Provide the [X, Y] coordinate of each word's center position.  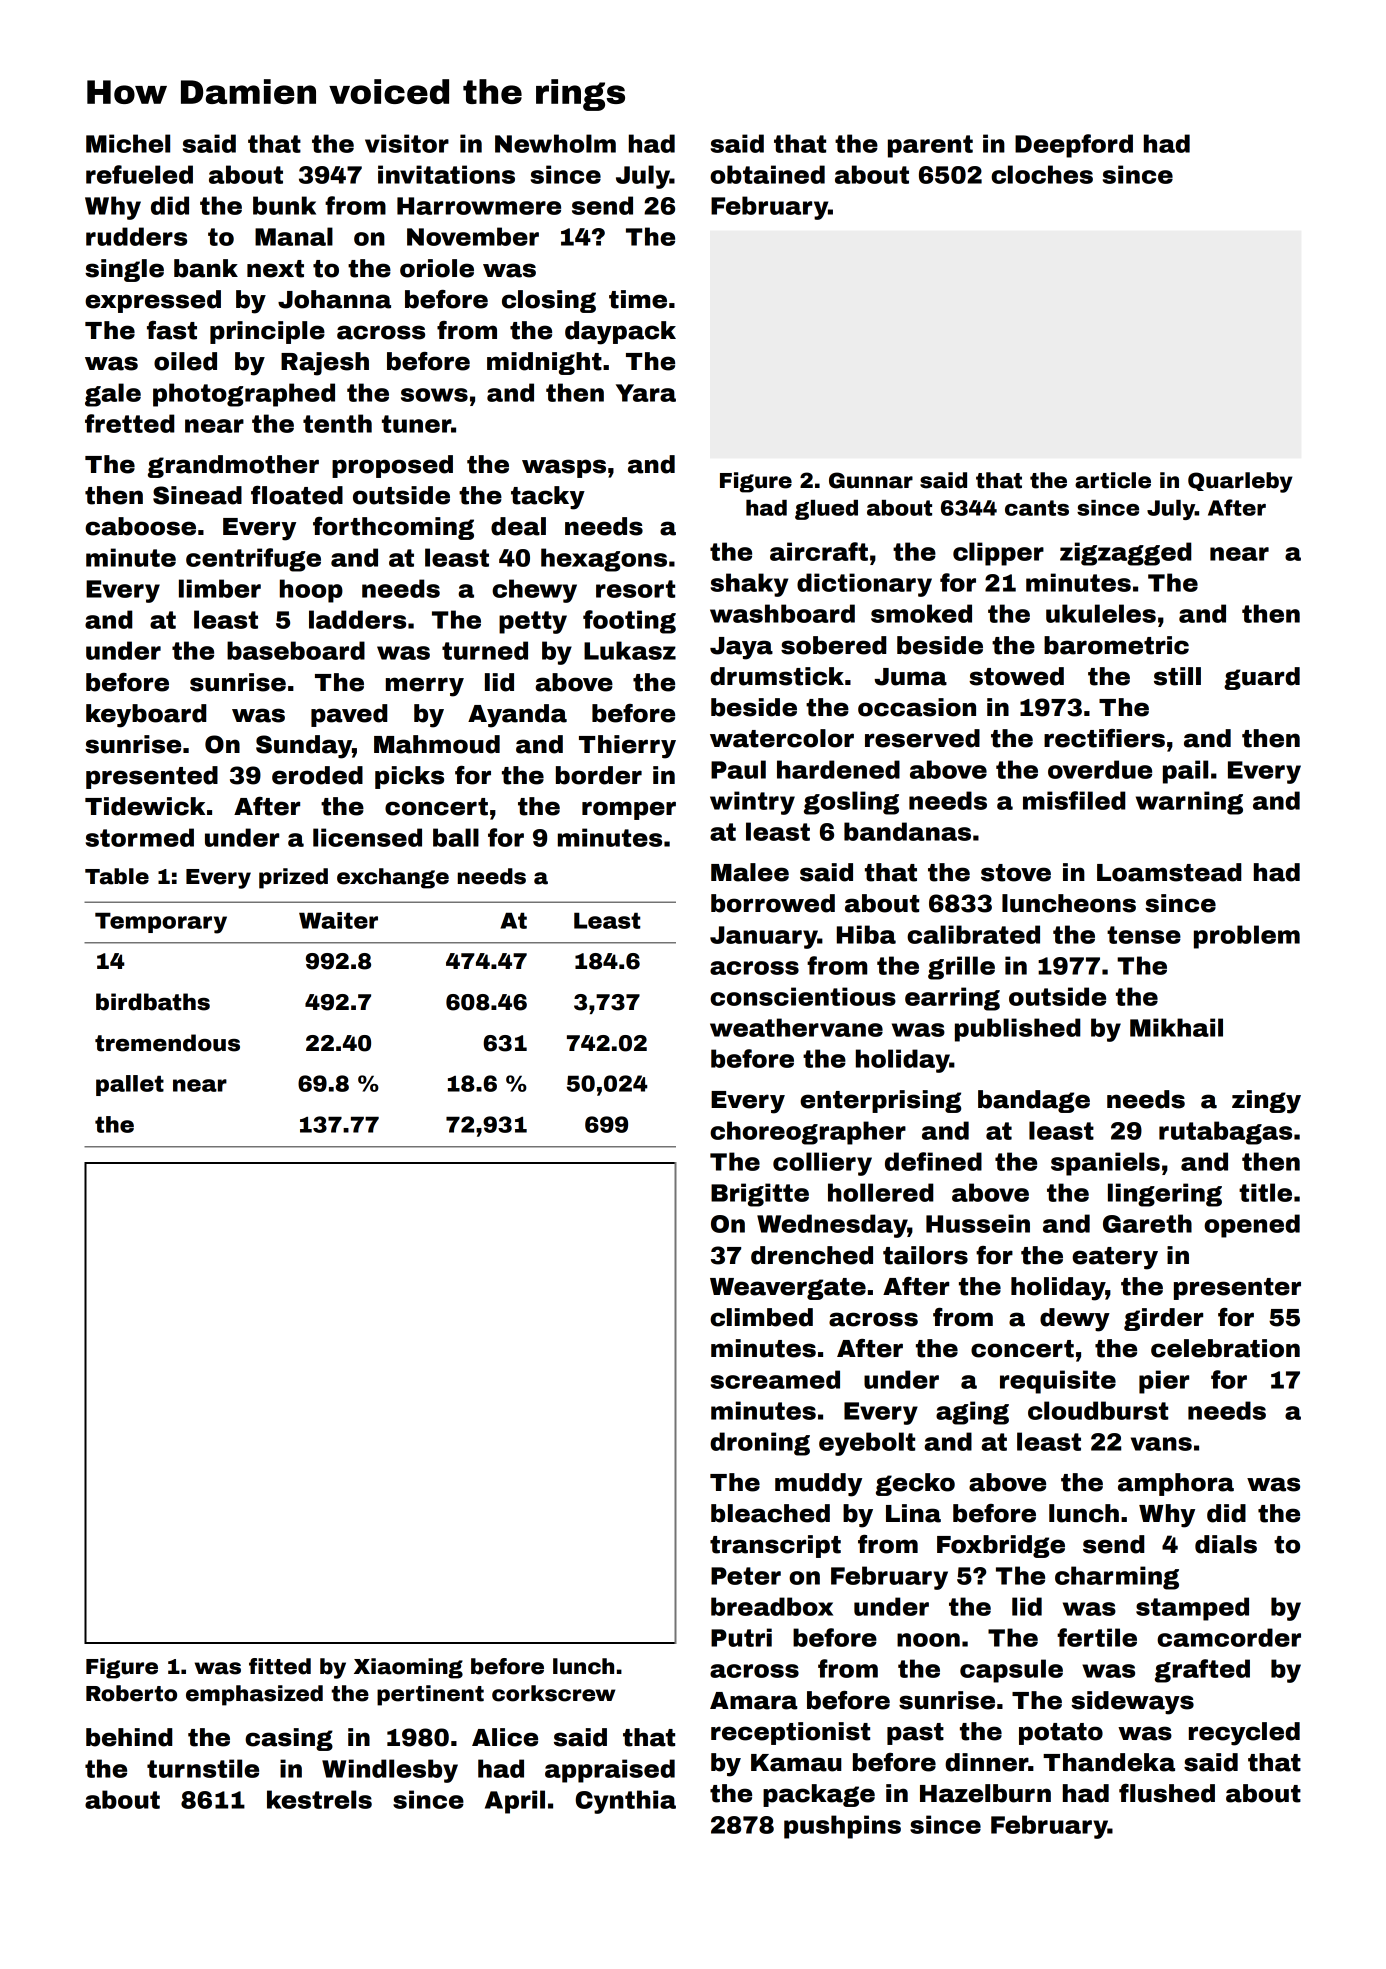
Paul [738, 769]
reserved [922, 738]
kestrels [319, 1799]
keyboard [146, 716]
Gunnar [871, 480]
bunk [284, 205]
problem [1247, 937]
